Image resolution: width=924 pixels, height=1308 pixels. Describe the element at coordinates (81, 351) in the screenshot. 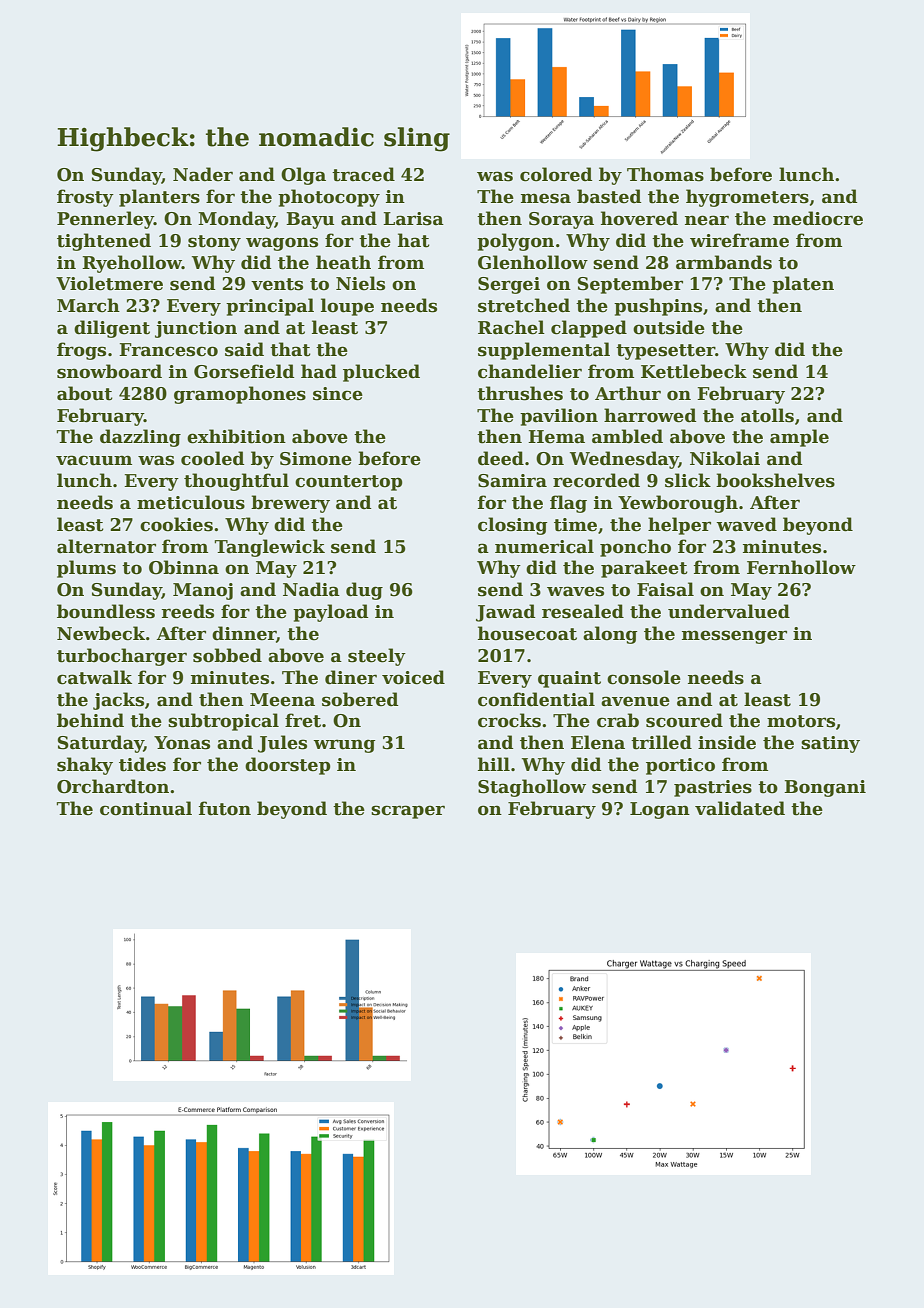

I see `frogs` at that location.
